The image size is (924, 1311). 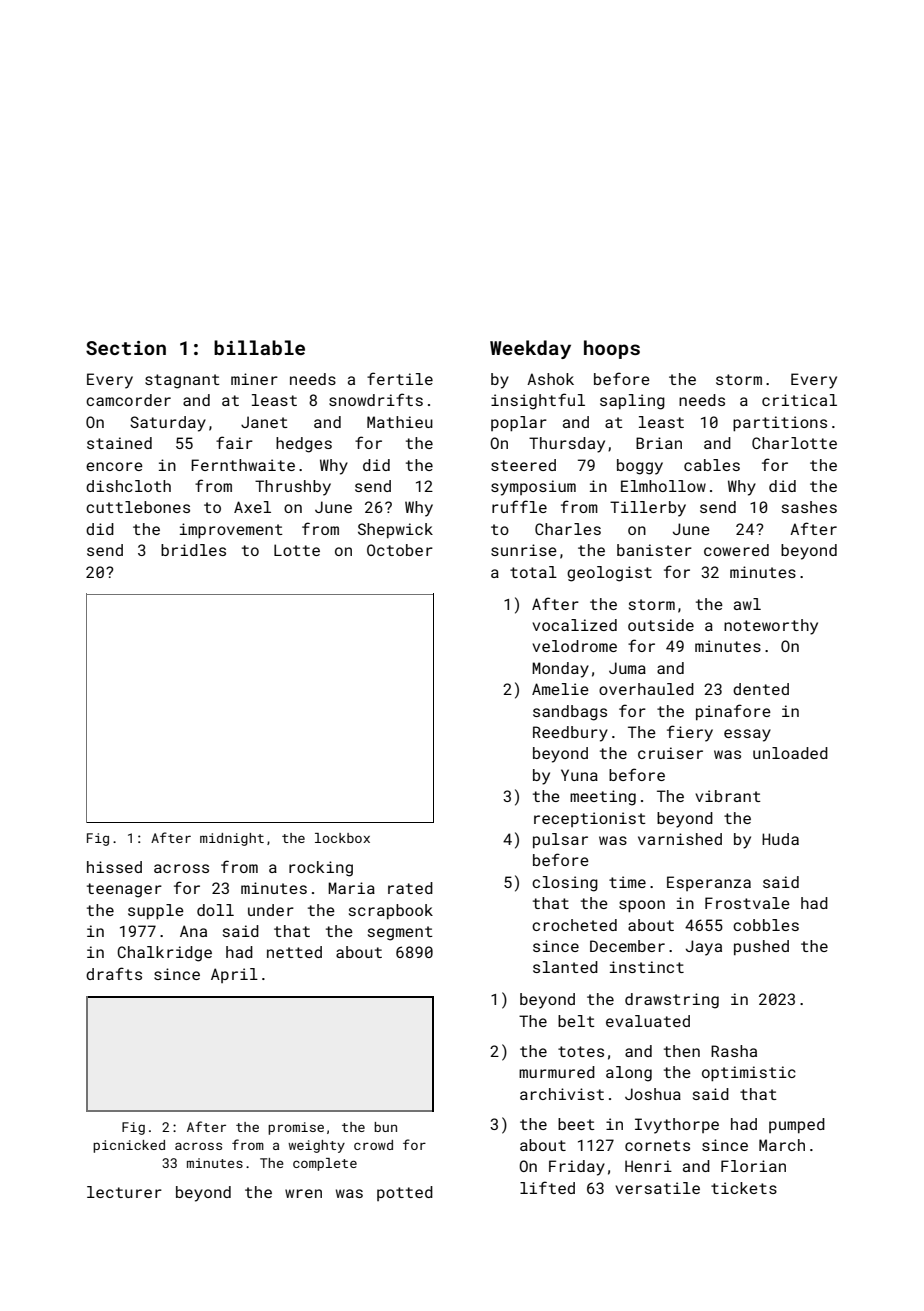 I want to click on lockbox, so click(x=342, y=838).
